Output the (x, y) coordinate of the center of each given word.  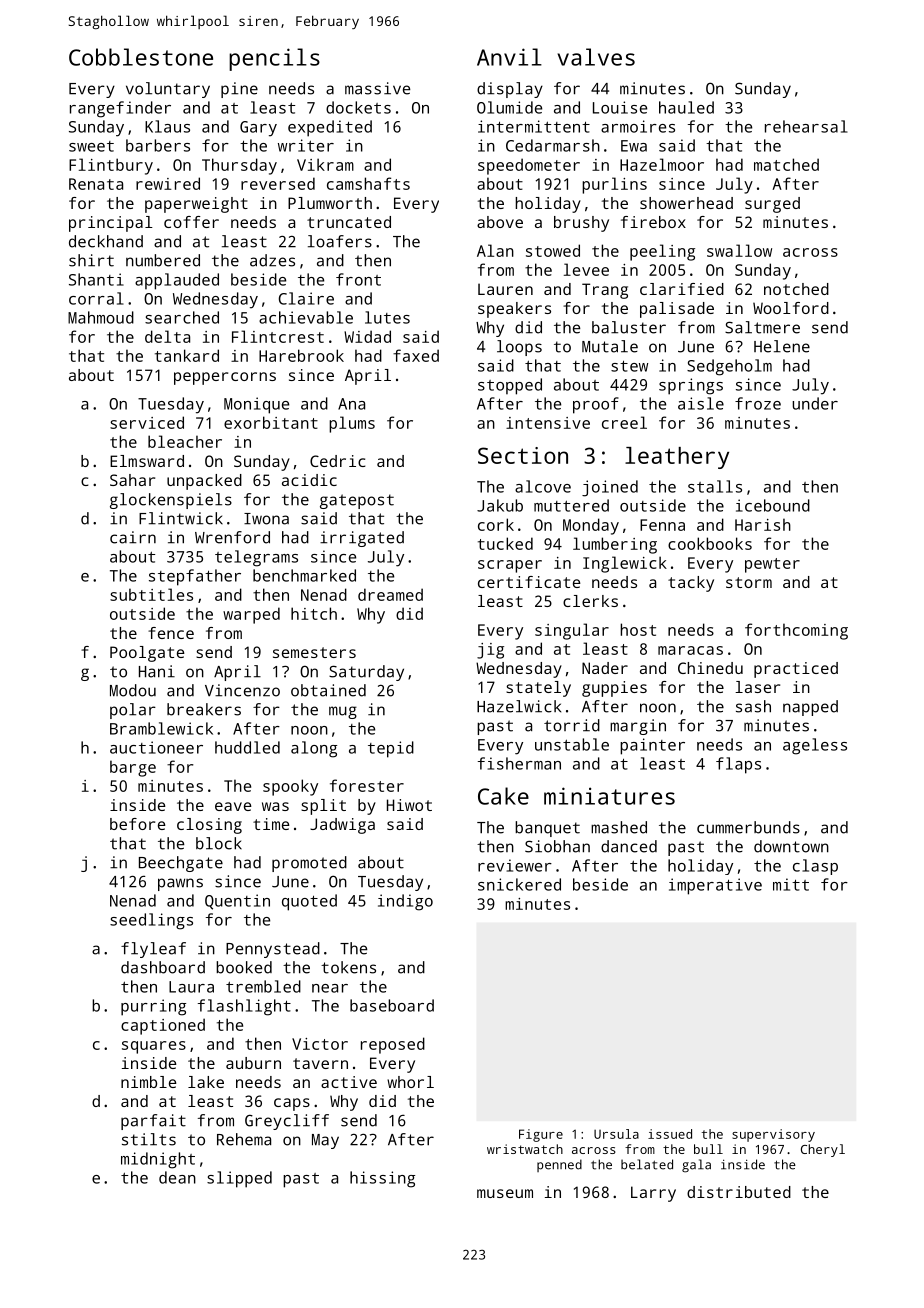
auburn (253, 1063)
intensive (548, 423)
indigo (405, 902)
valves (596, 57)
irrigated (362, 539)
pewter (772, 565)
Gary (258, 129)
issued (670, 1134)
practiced (796, 670)
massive (378, 88)
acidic (309, 480)
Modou (133, 690)
